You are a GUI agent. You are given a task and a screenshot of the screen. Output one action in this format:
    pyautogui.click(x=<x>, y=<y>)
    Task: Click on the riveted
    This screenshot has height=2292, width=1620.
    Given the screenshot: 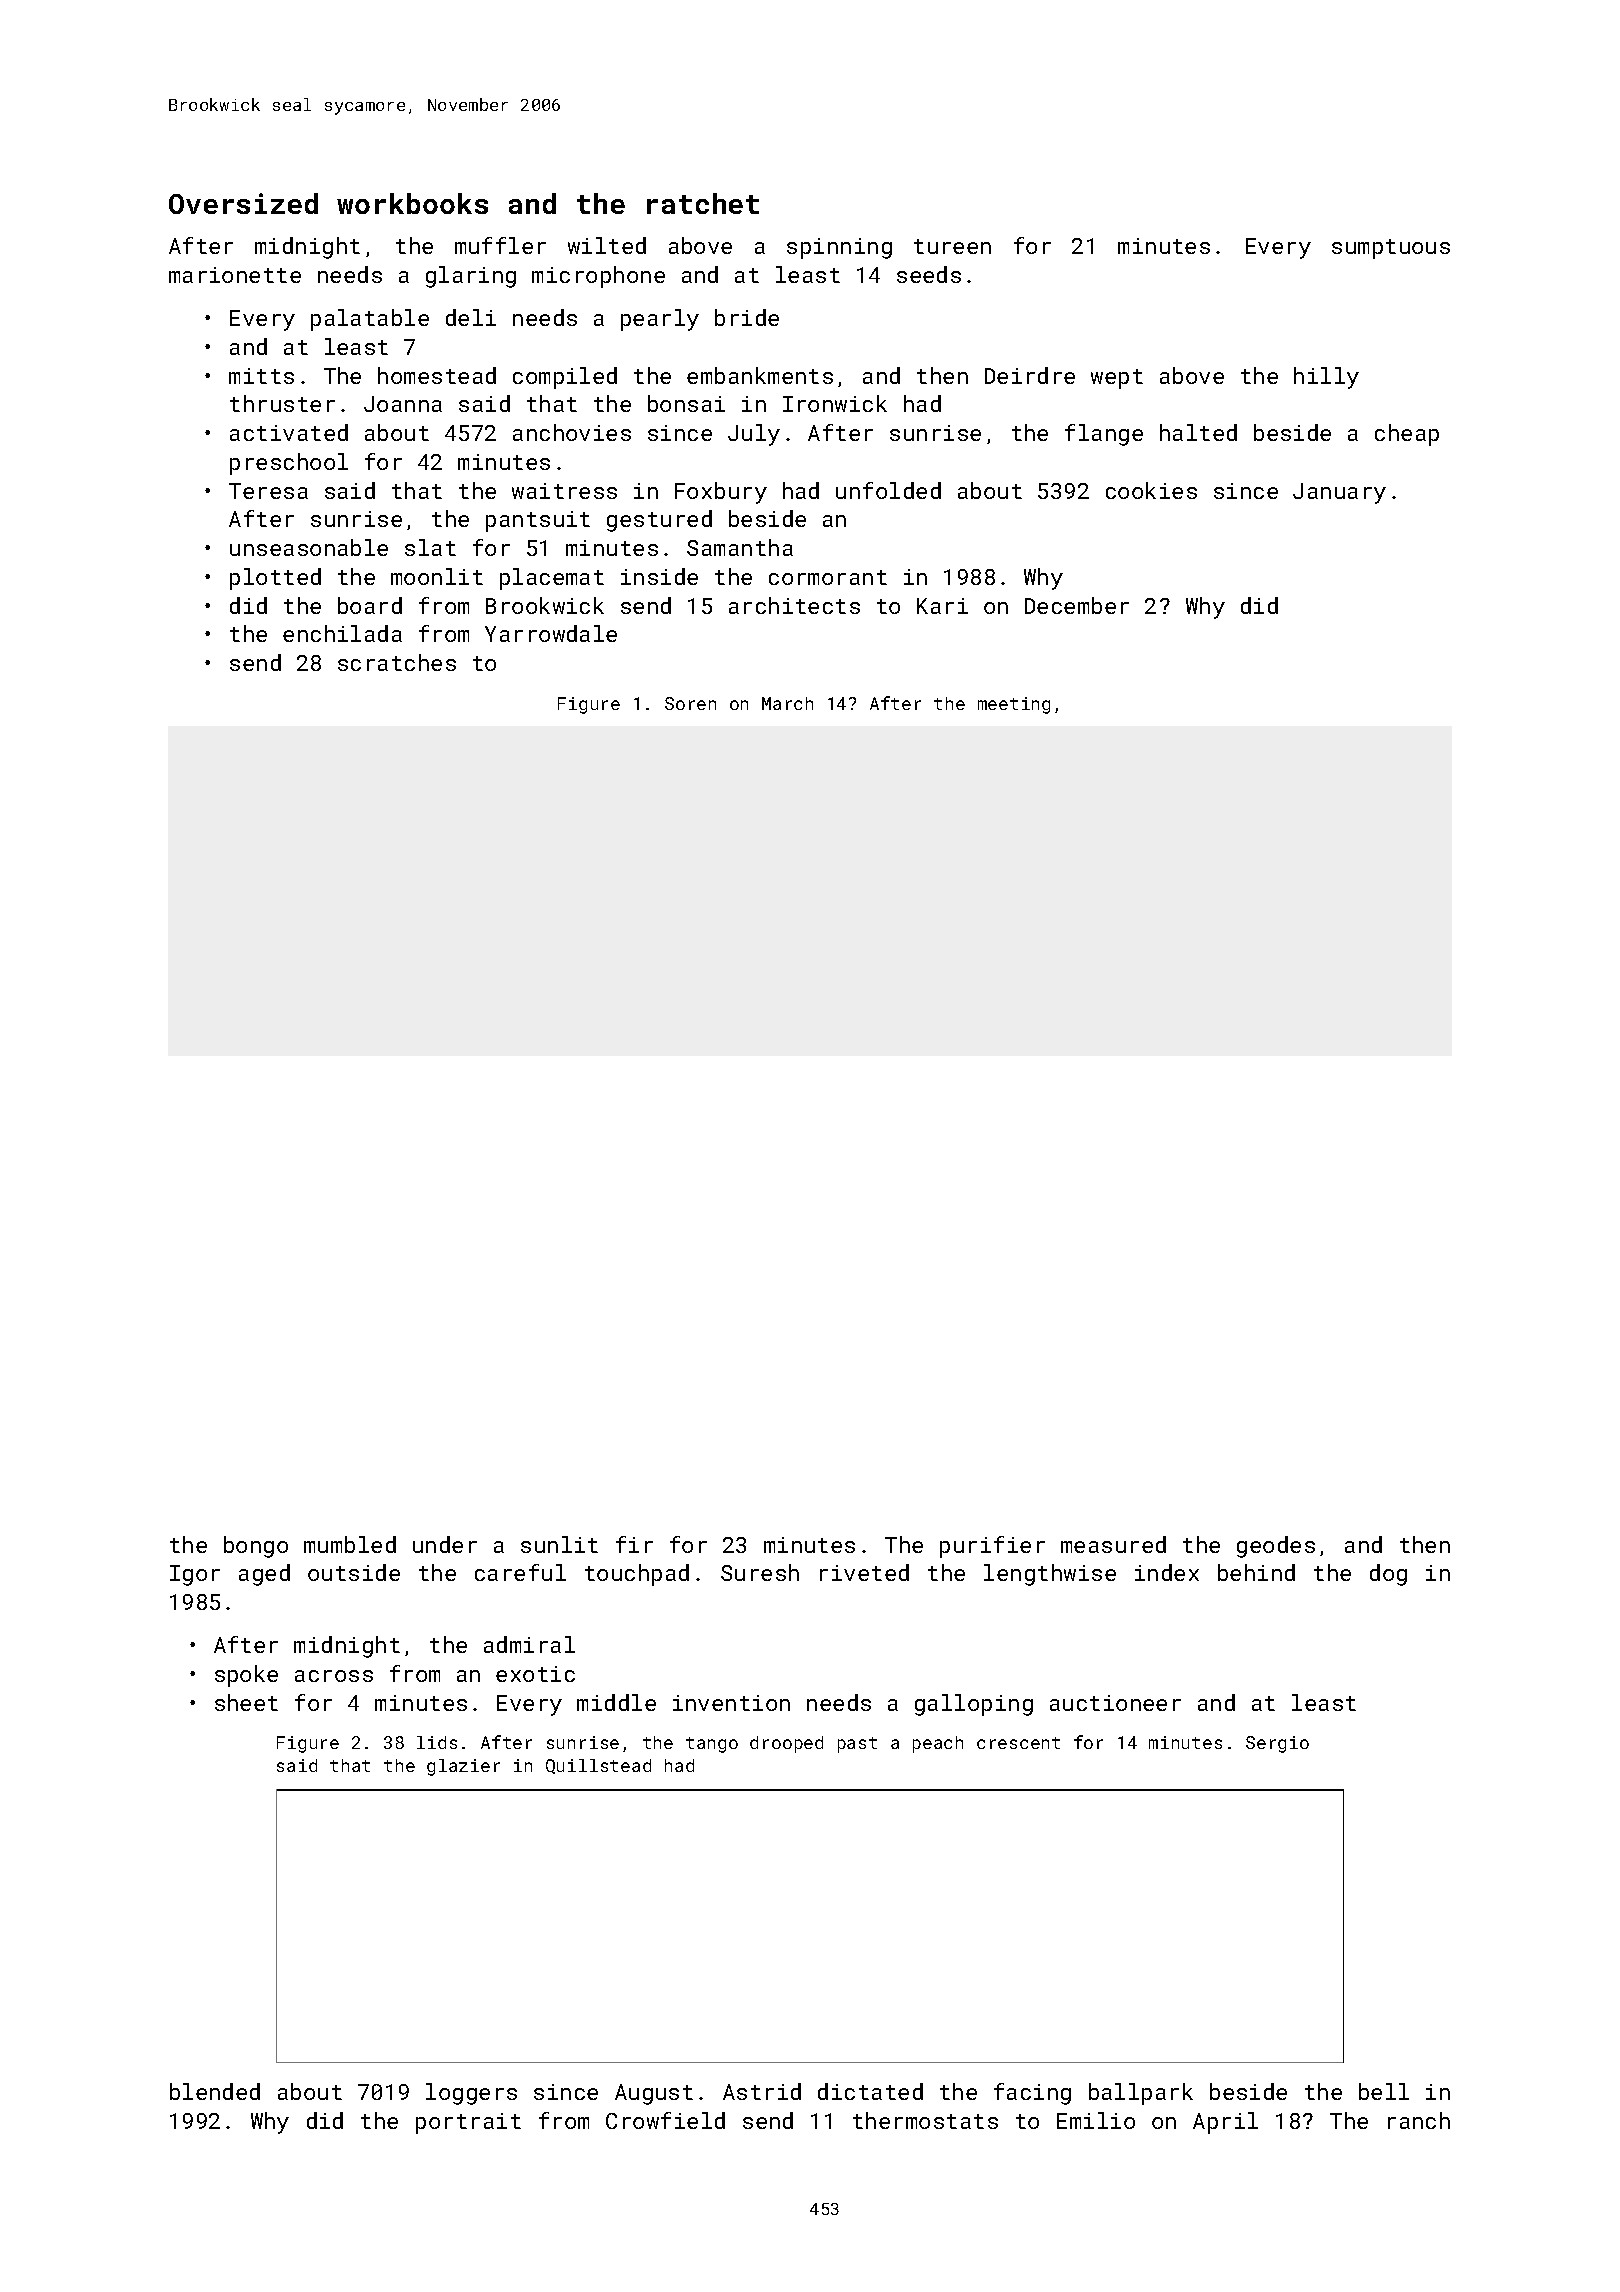 What is the action you would take?
    pyautogui.click(x=864, y=1572)
